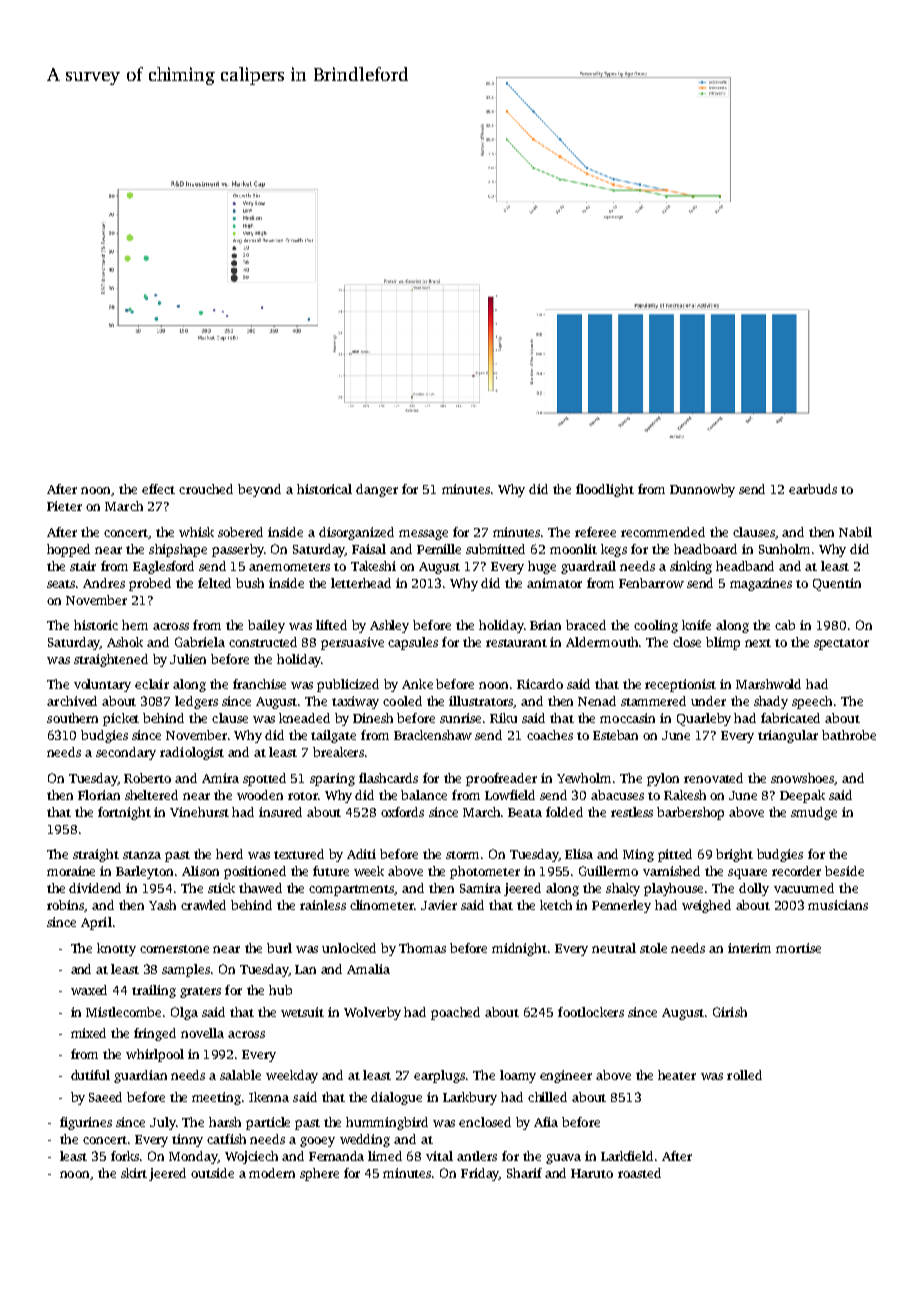  What do you see at coordinates (289, 567) in the image?
I see `anemometers` at bounding box center [289, 567].
